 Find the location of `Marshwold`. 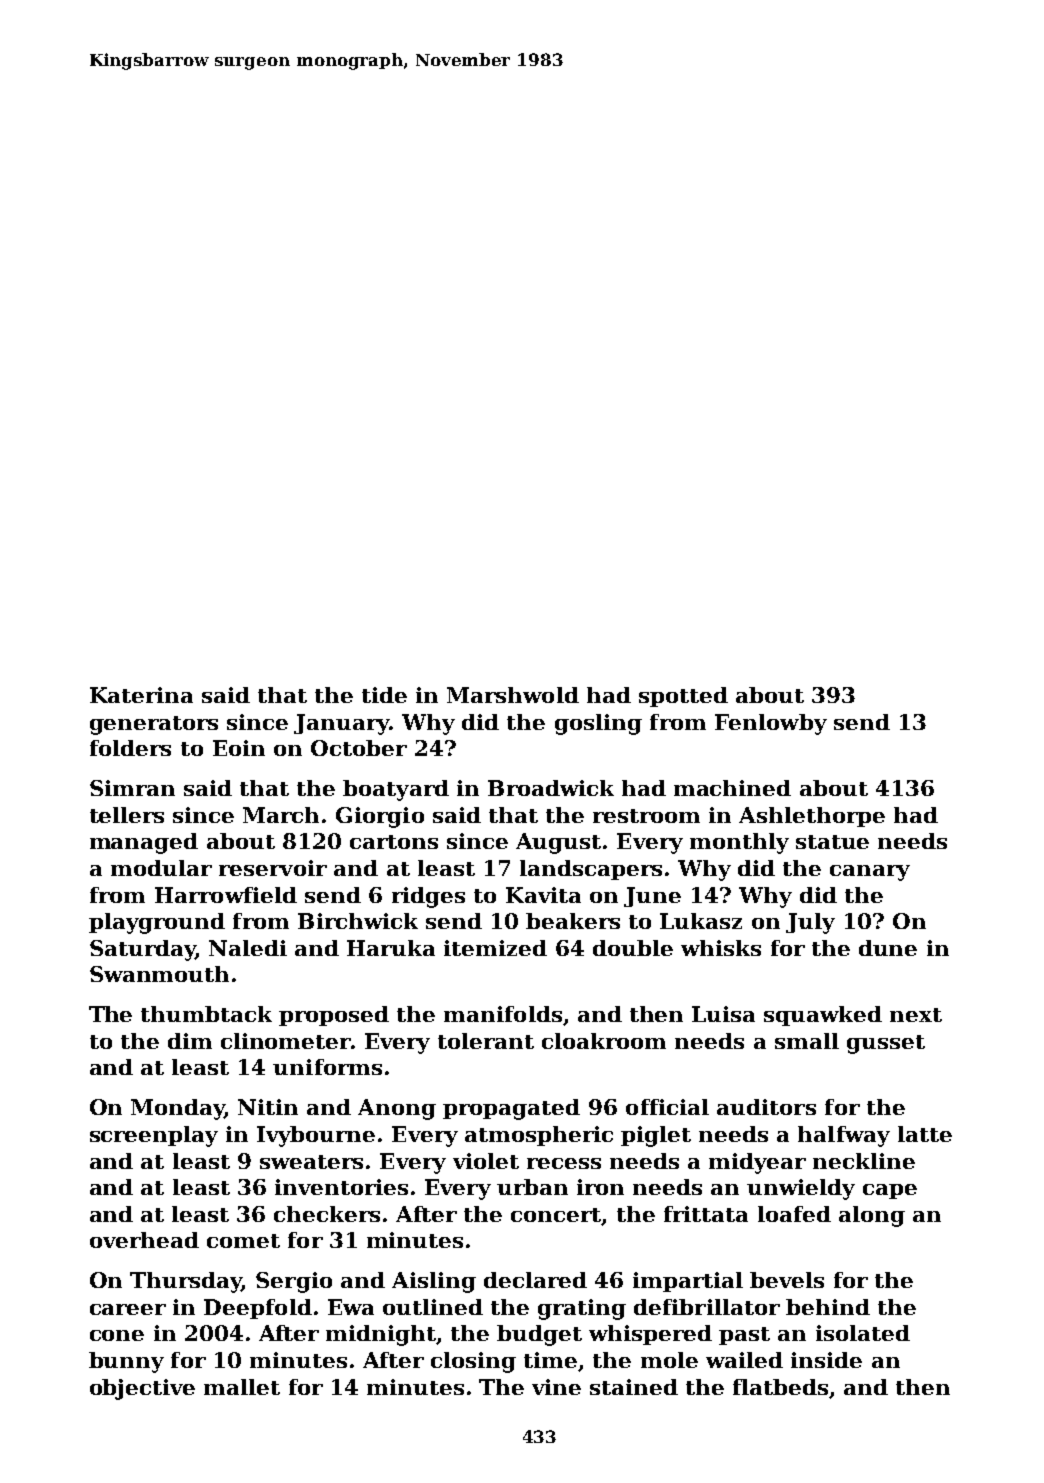

Marshwold is located at coordinates (513, 695).
